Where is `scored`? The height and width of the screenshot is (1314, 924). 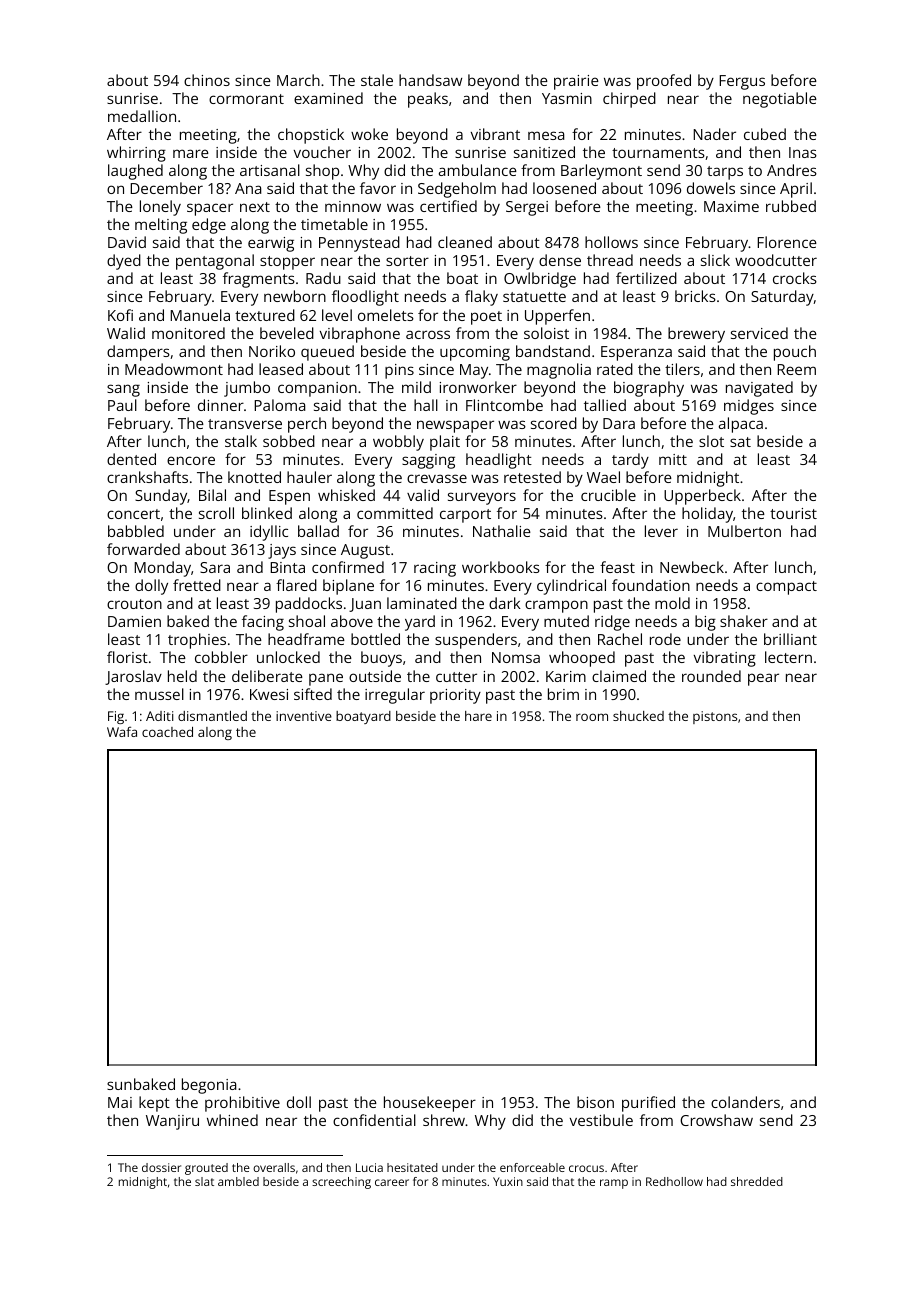 scored is located at coordinates (554, 423).
